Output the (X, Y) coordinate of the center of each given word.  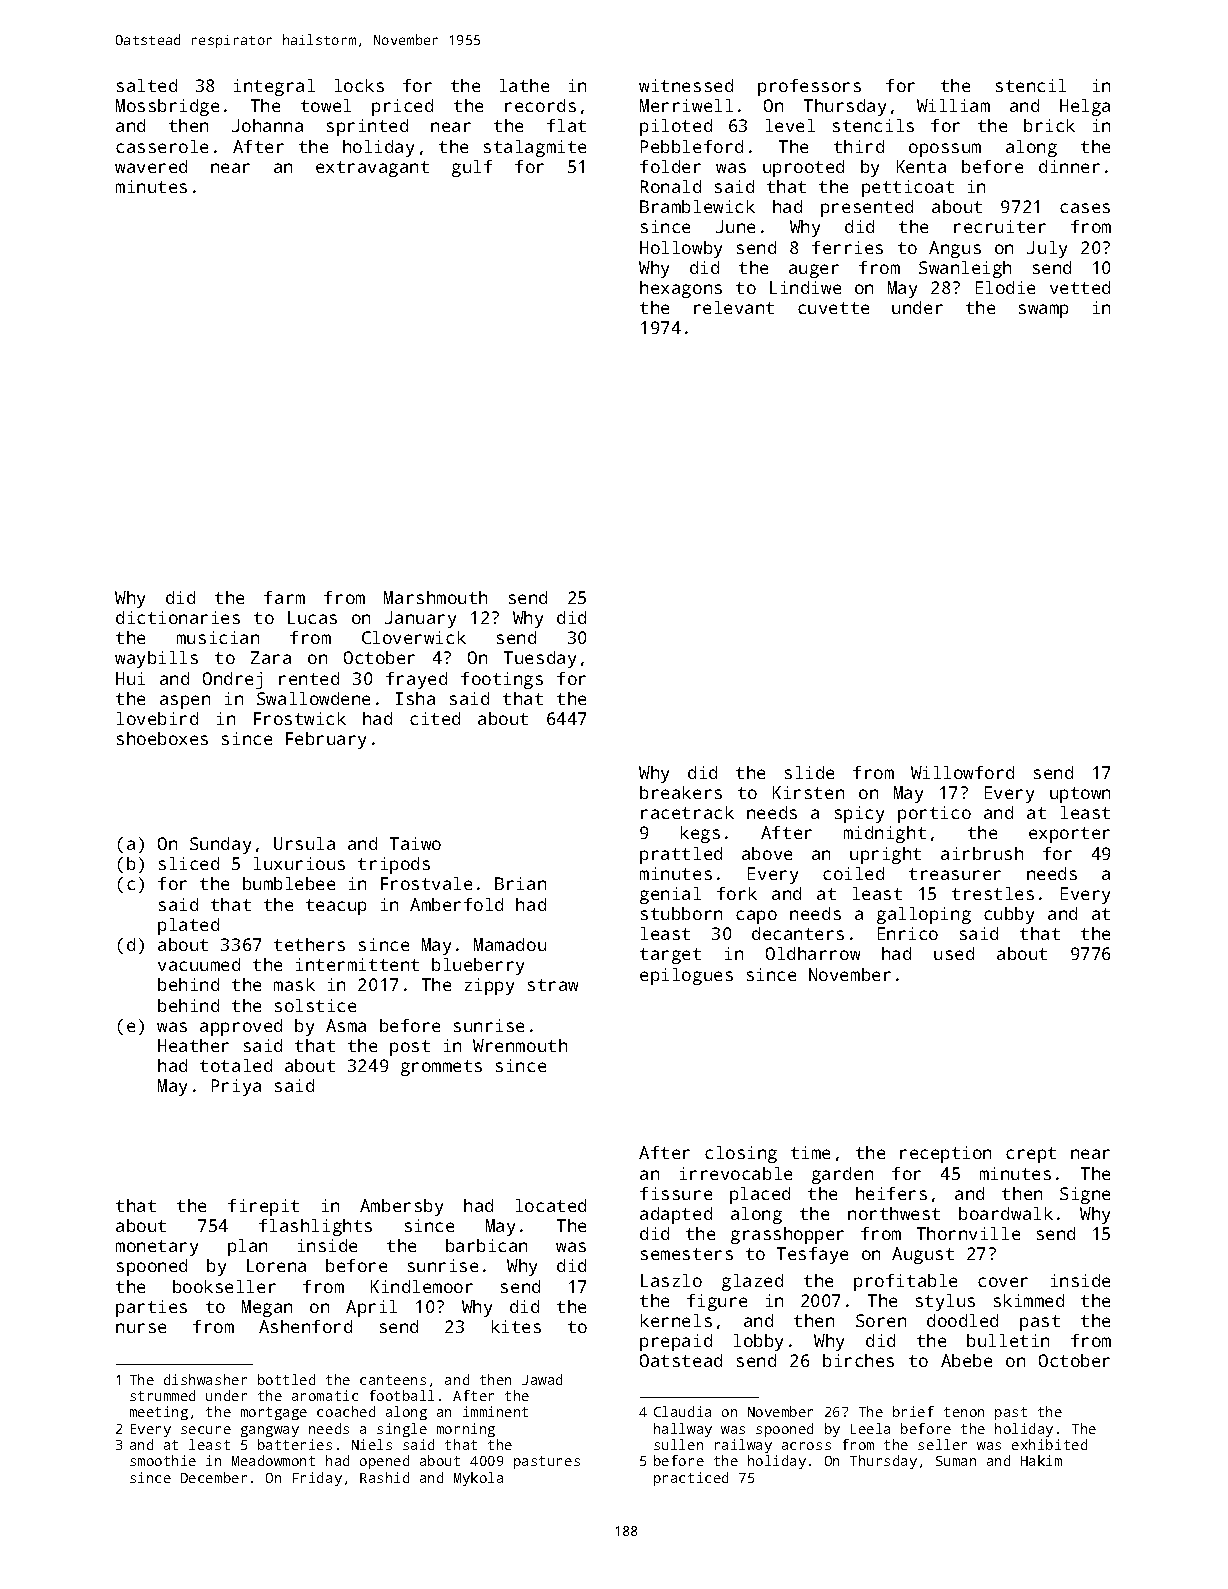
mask (294, 984)
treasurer (955, 874)
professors (809, 87)
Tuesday (540, 659)
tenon (964, 1412)
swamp (1043, 311)
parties (151, 1308)
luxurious (299, 863)
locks (359, 85)
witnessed (686, 85)
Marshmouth (435, 597)
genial (670, 895)
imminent (495, 1411)
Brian (520, 883)
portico (934, 814)
